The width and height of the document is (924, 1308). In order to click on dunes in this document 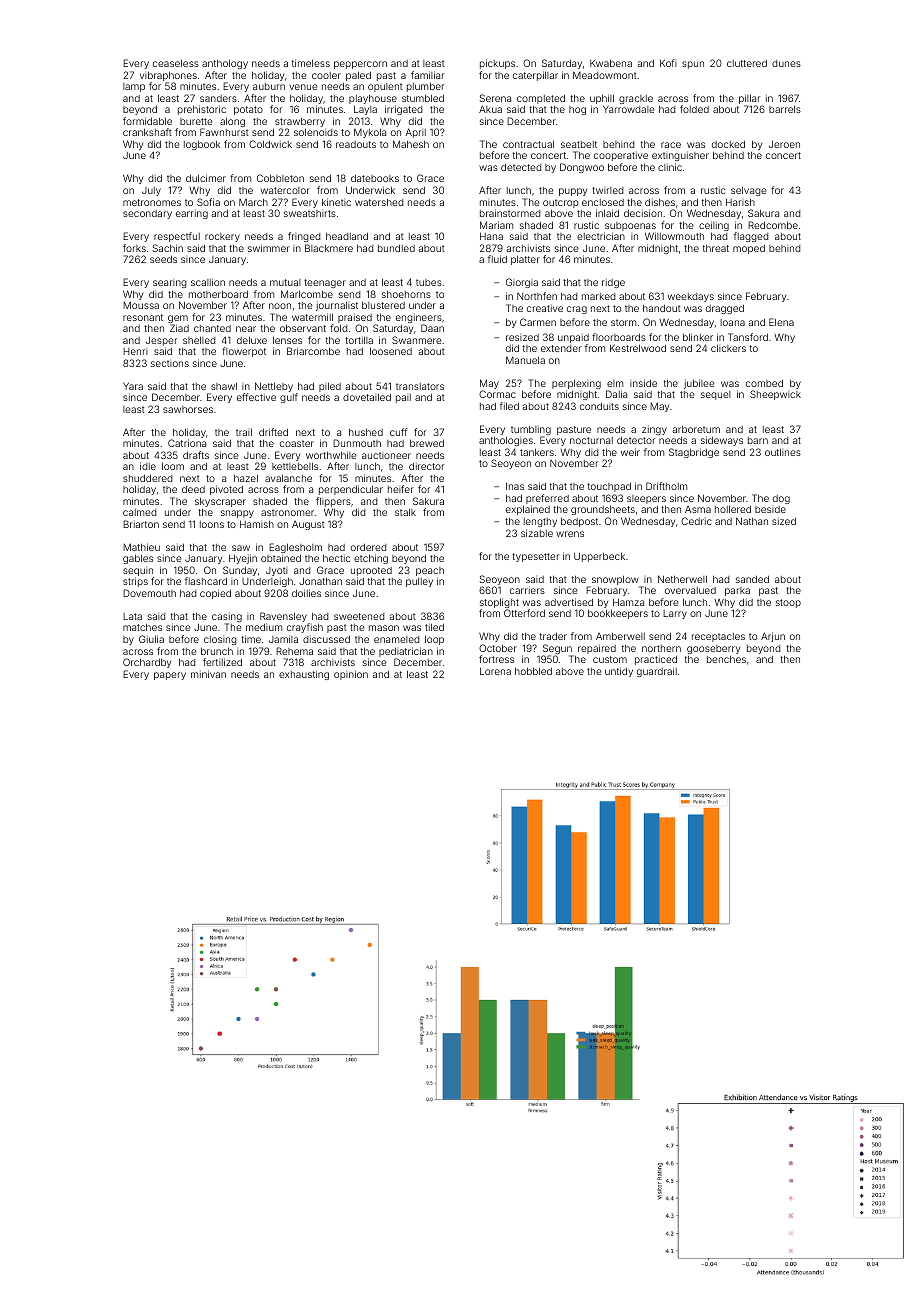, I will do `click(786, 63)`.
